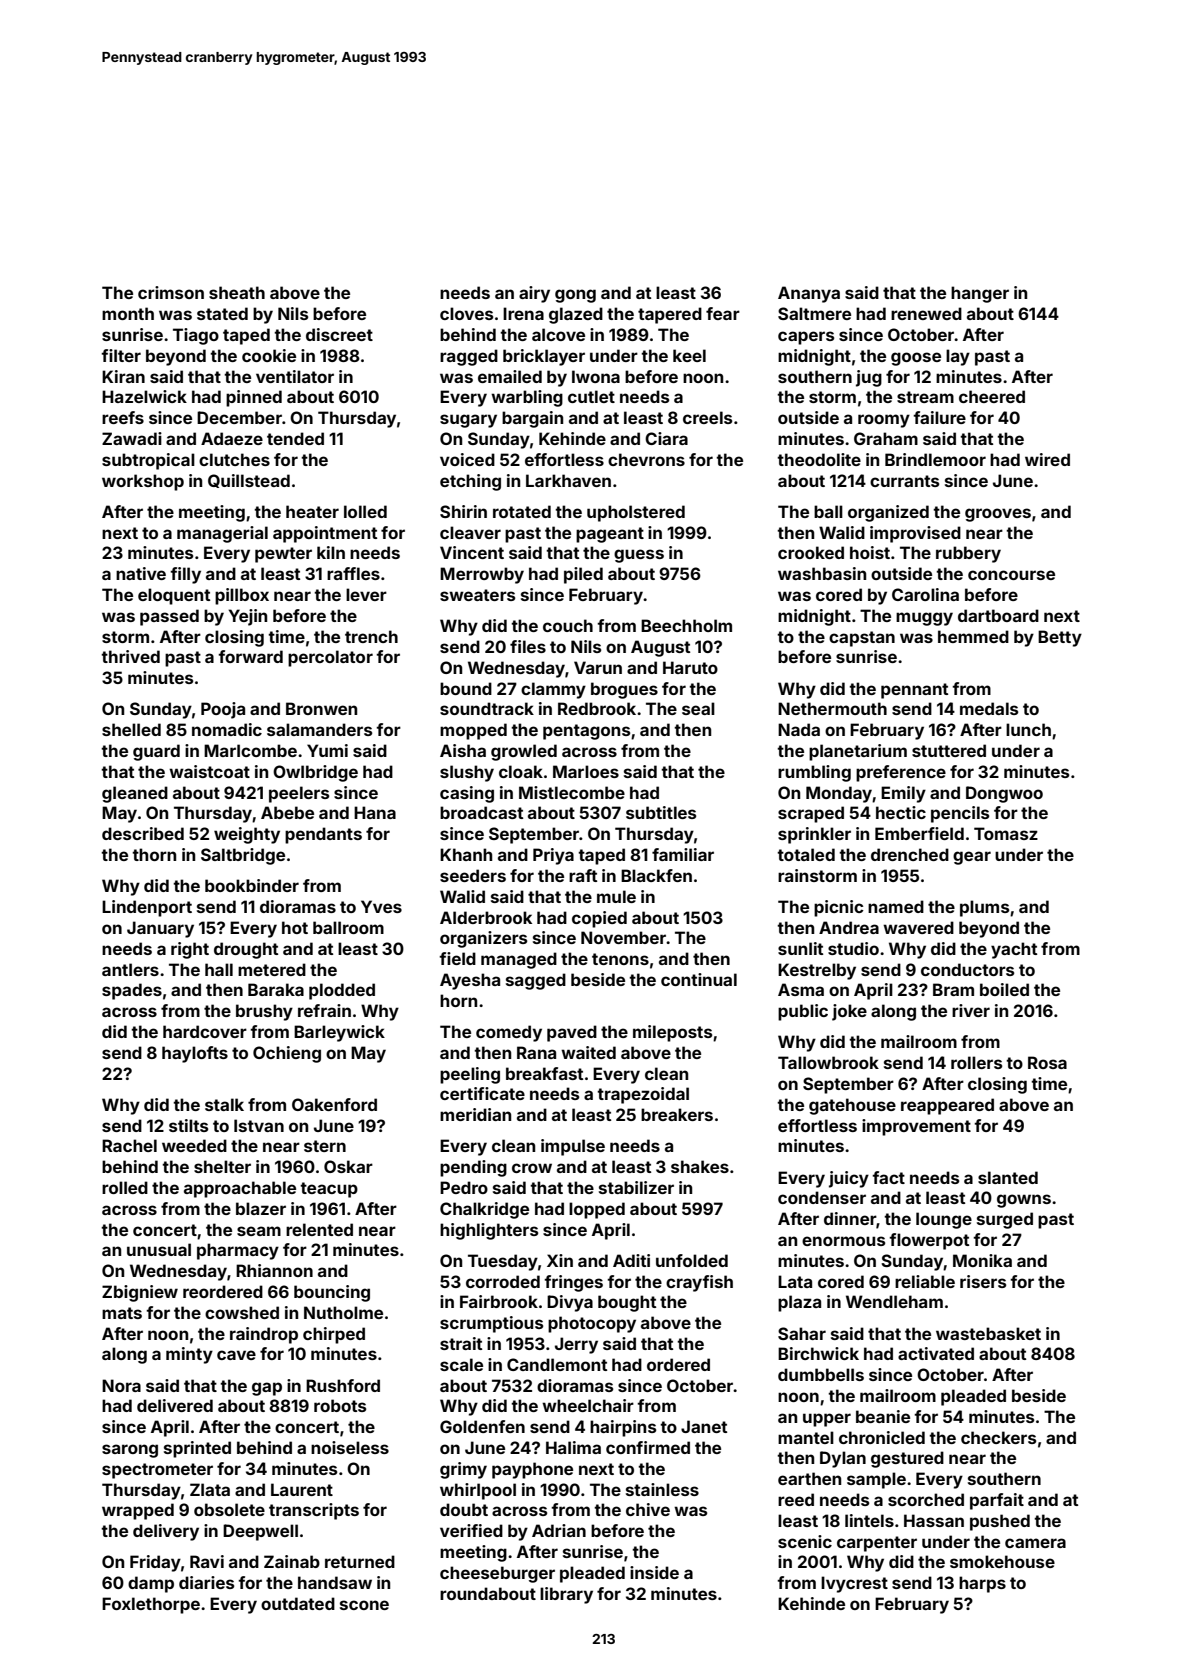  I want to click on reliable, so click(925, 1281).
